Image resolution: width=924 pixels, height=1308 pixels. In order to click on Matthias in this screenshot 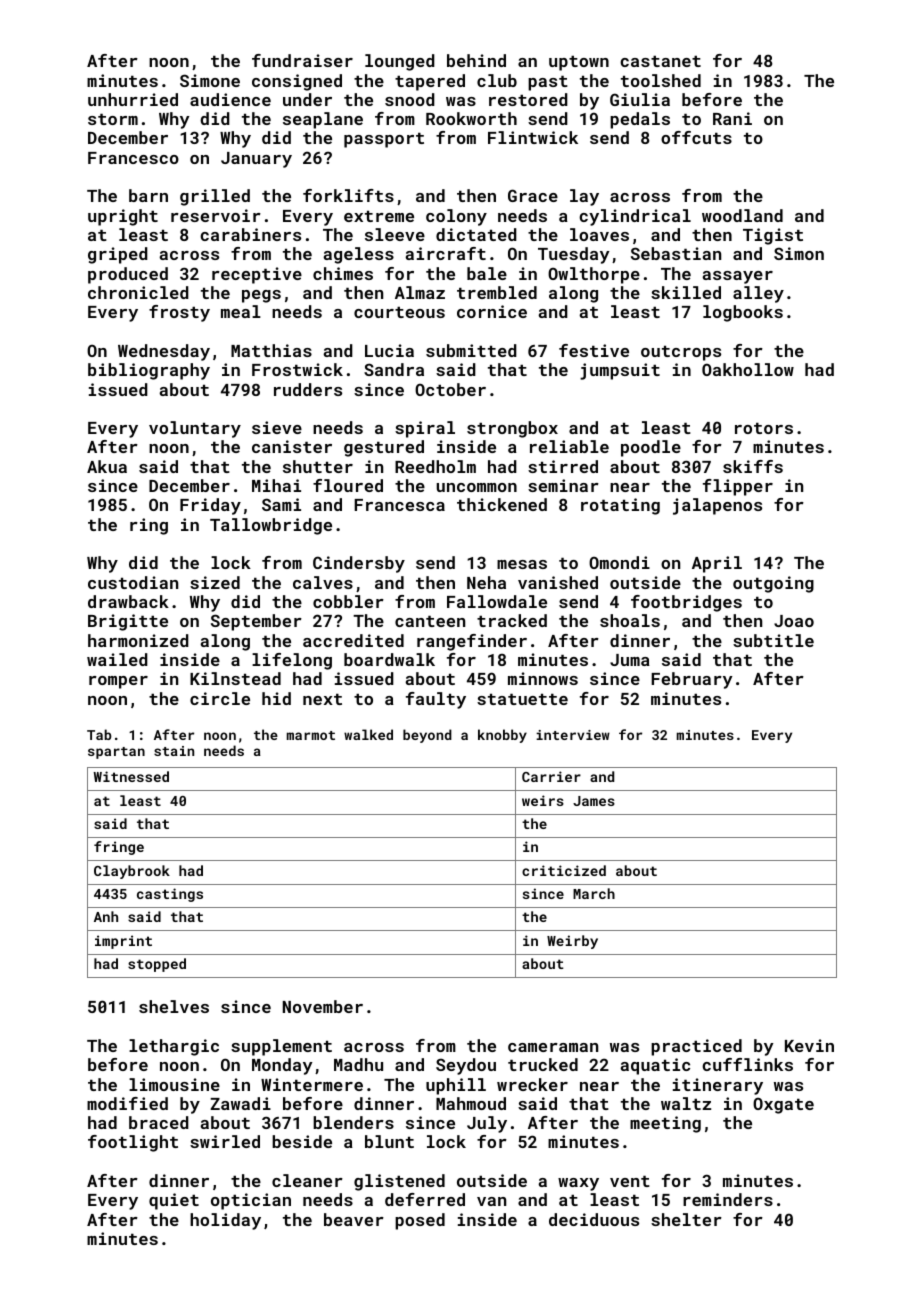, I will do `click(271, 350)`.
